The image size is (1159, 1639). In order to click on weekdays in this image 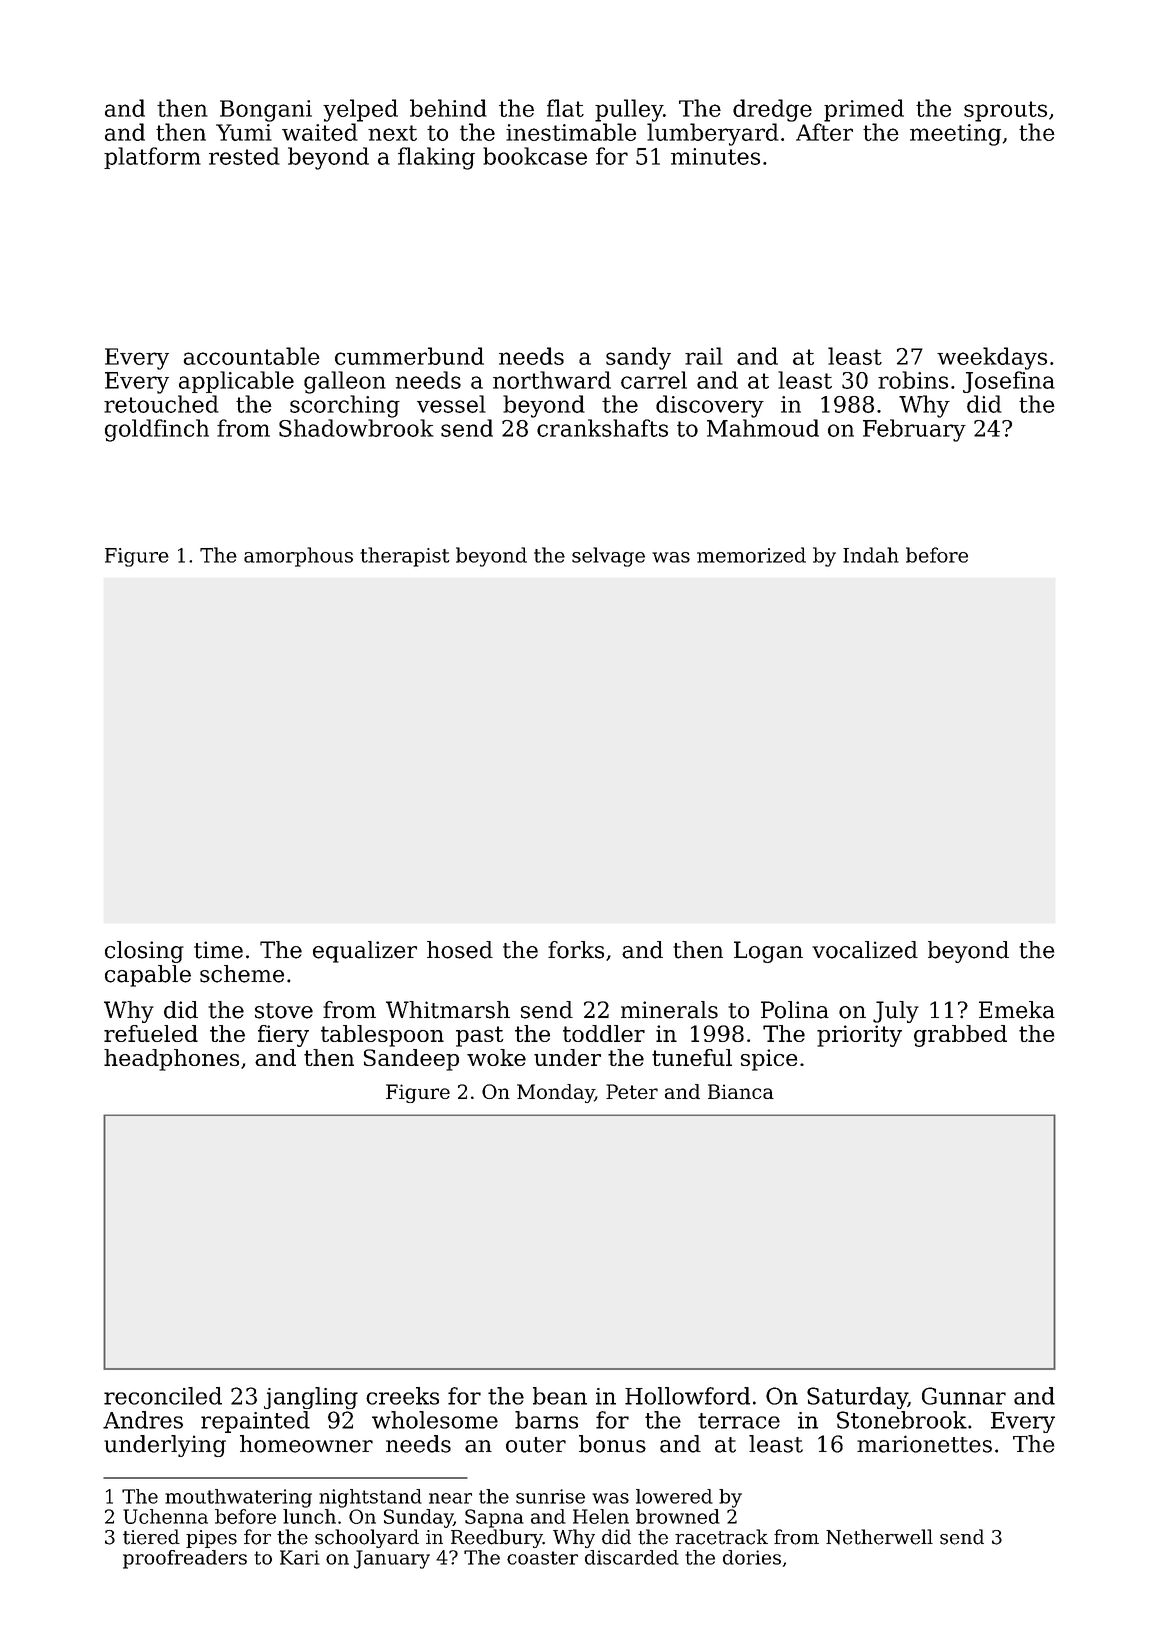, I will do `click(992, 358)`.
